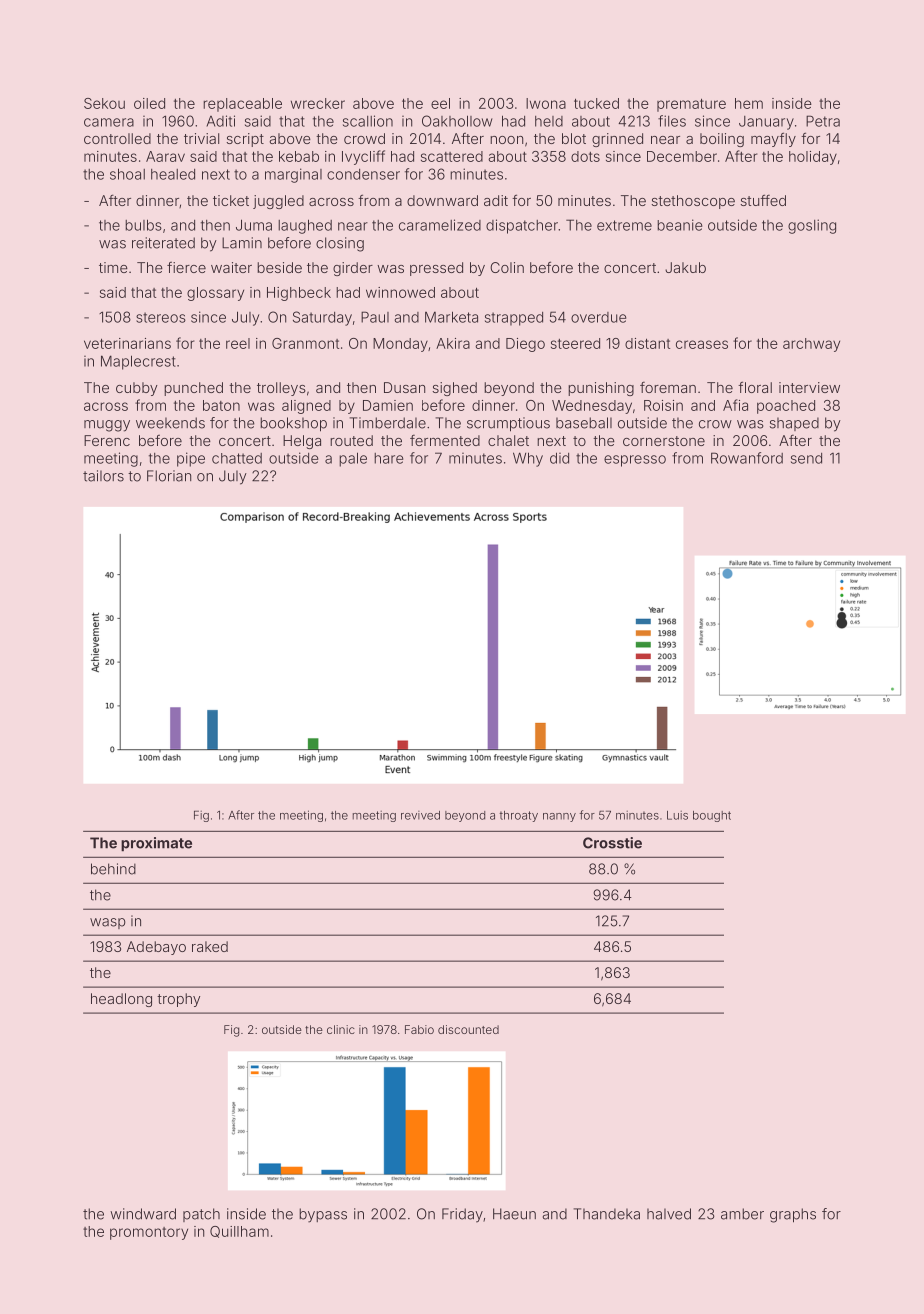 This screenshot has width=924, height=1314. What do you see at coordinates (388, 405) in the screenshot?
I see `Damien` at bounding box center [388, 405].
